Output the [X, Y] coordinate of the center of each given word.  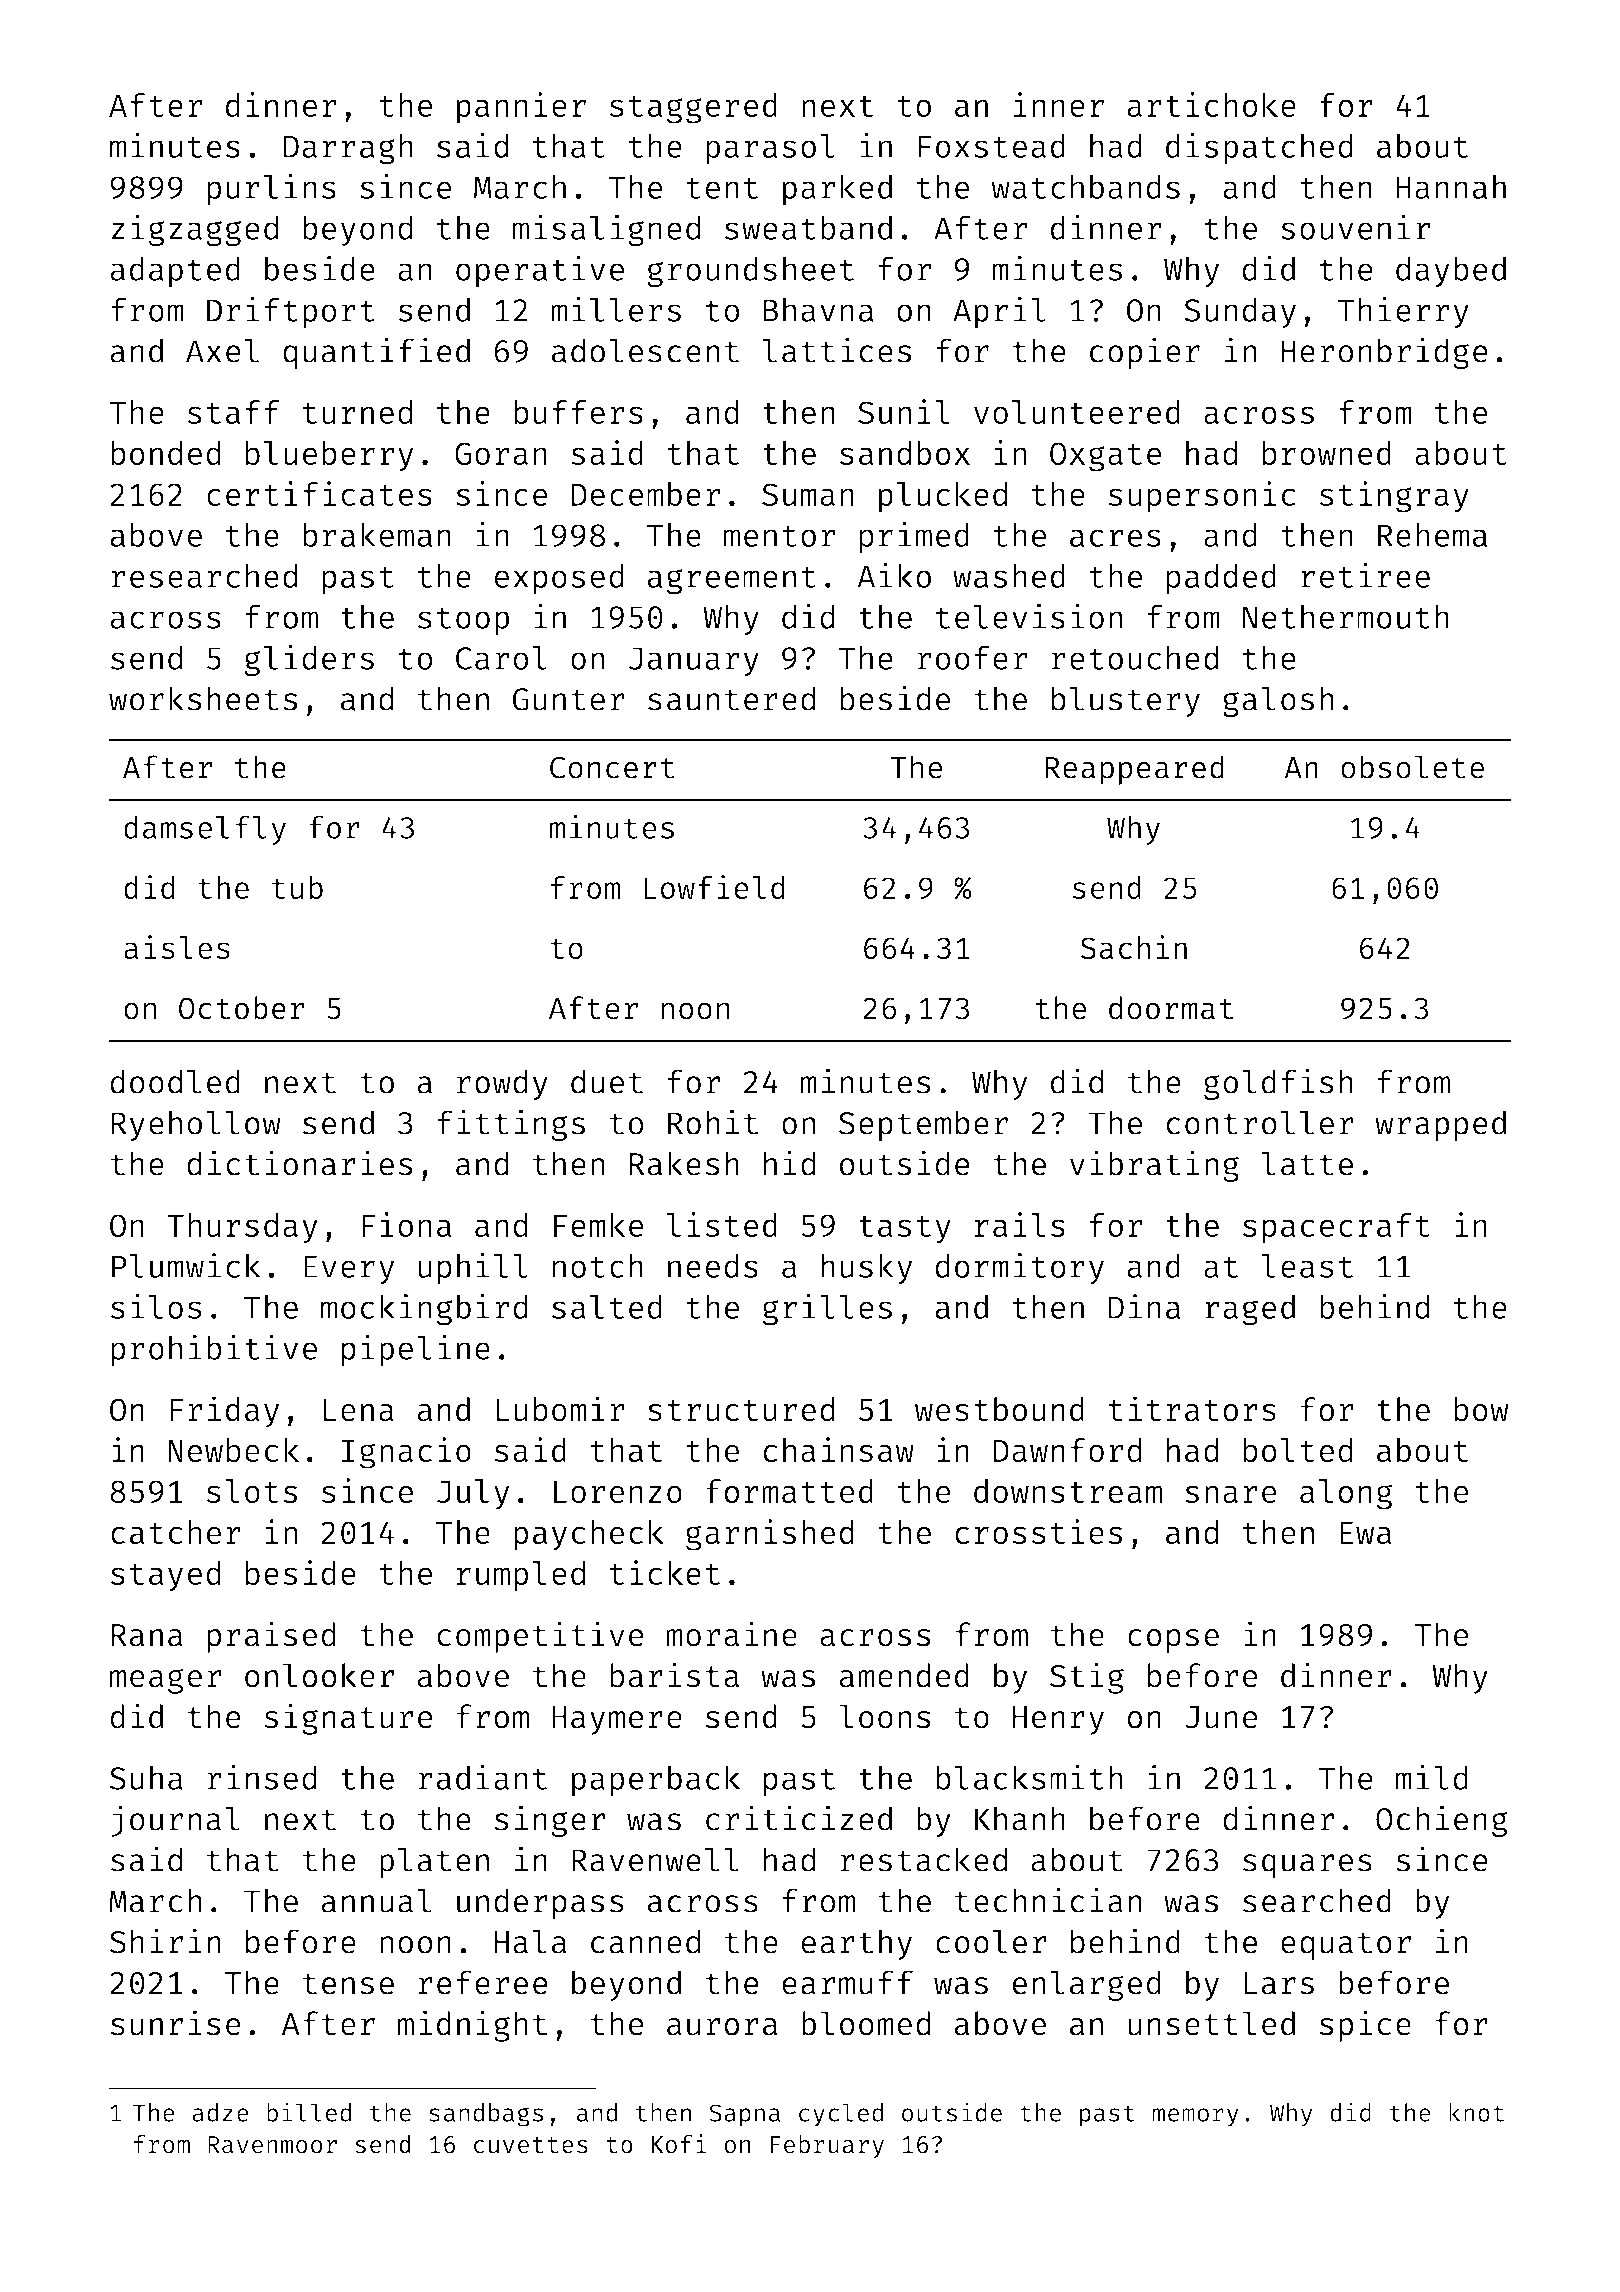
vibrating [1154, 1166]
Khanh [1020, 1818]
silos [156, 1306]
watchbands [1085, 186]
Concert [612, 768]
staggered [693, 108]
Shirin [165, 1941]
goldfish [1278, 1084]
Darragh [348, 149]
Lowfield [714, 887]
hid [789, 1163]
